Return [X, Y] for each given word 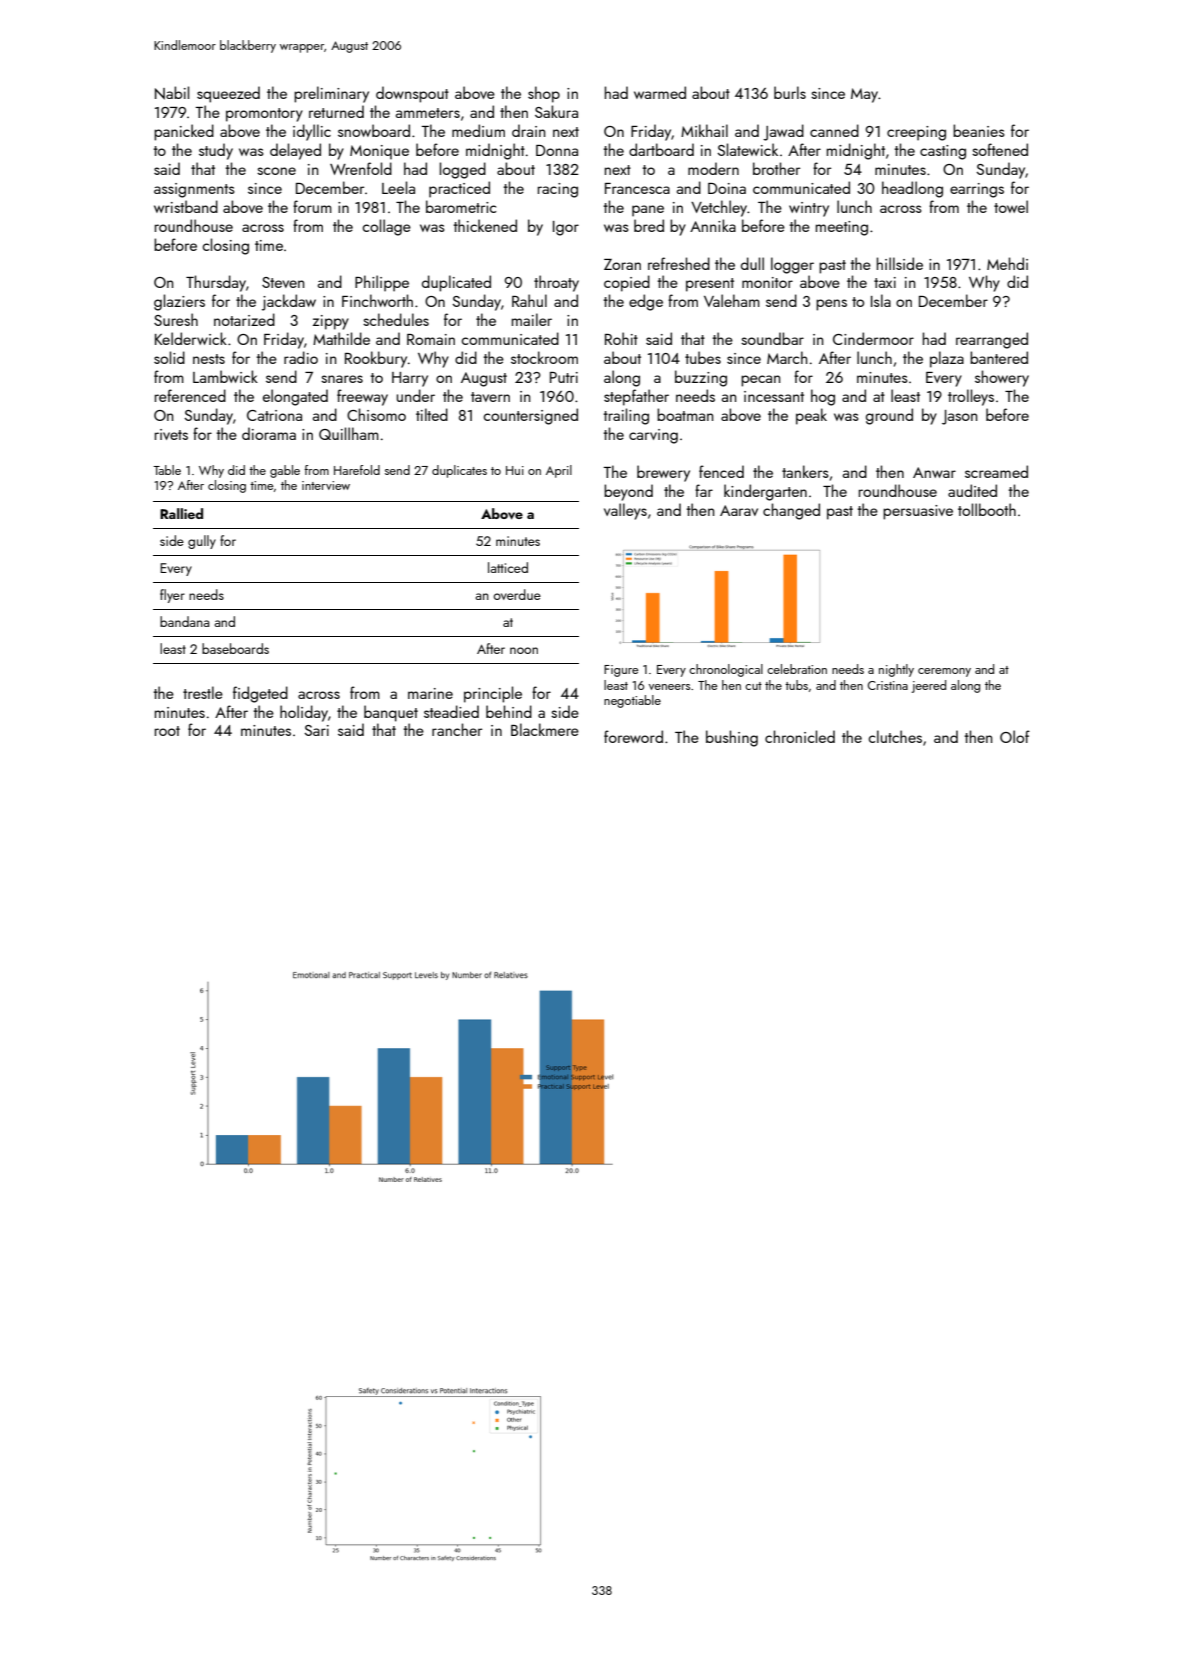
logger [792, 265]
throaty [556, 283]
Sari [316, 730]
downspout [412, 94]
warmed [660, 92]
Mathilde [341, 338]
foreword [633, 736]
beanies [979, 130]
